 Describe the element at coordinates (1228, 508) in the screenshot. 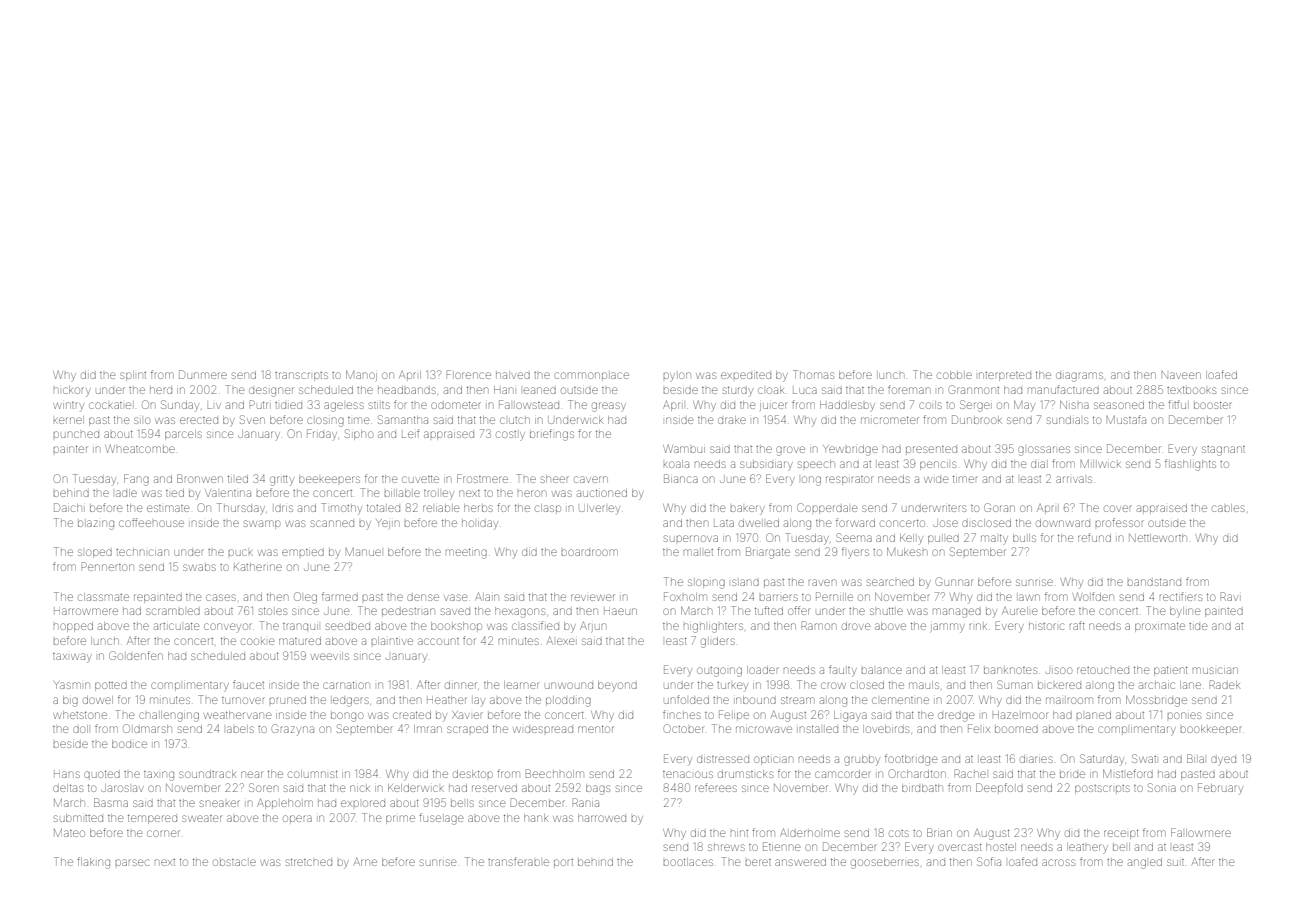

I see `cables` at that location.
